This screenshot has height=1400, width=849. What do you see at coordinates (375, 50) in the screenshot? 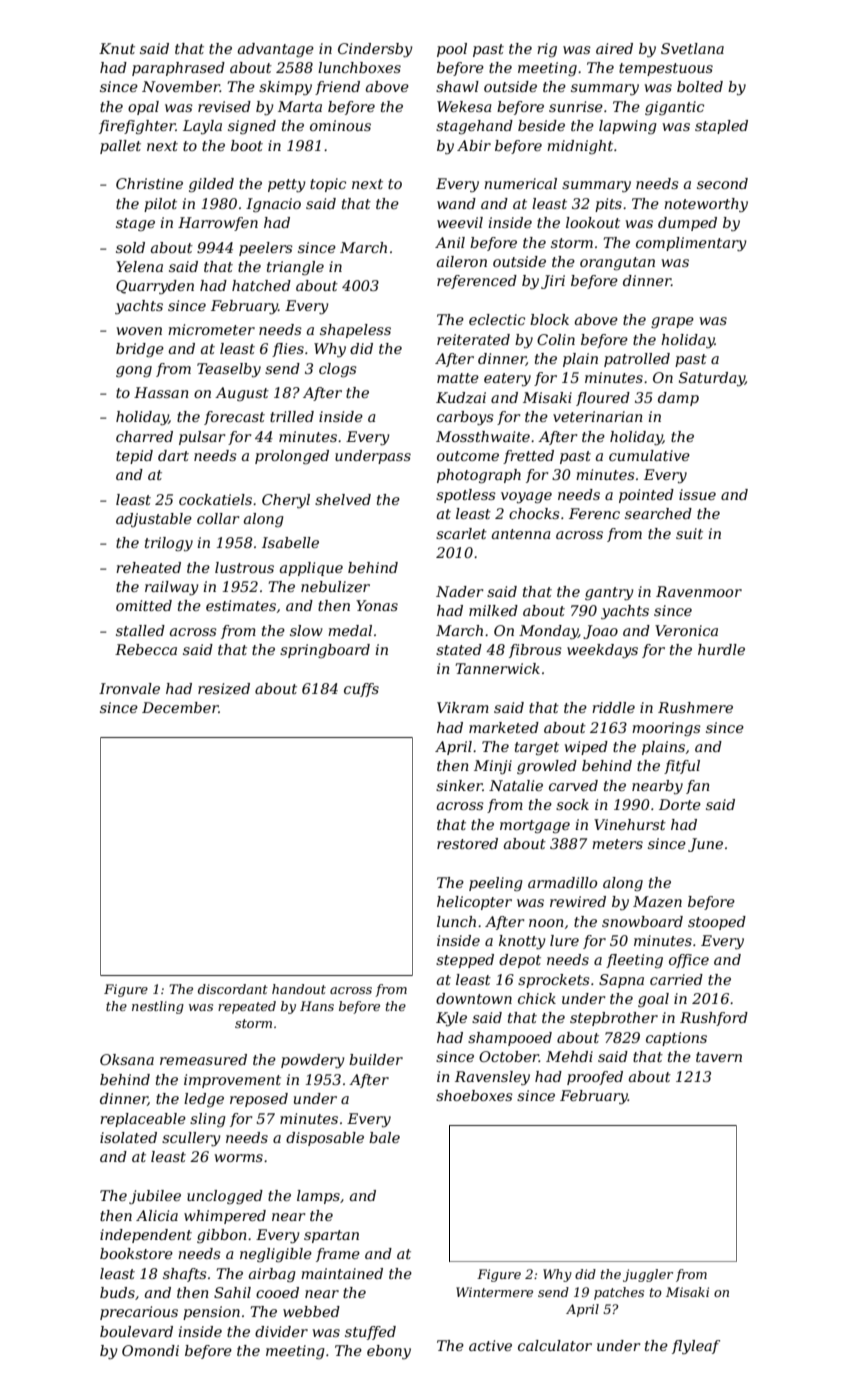
I see `Cindersby` at bounding box center [375, 50].
